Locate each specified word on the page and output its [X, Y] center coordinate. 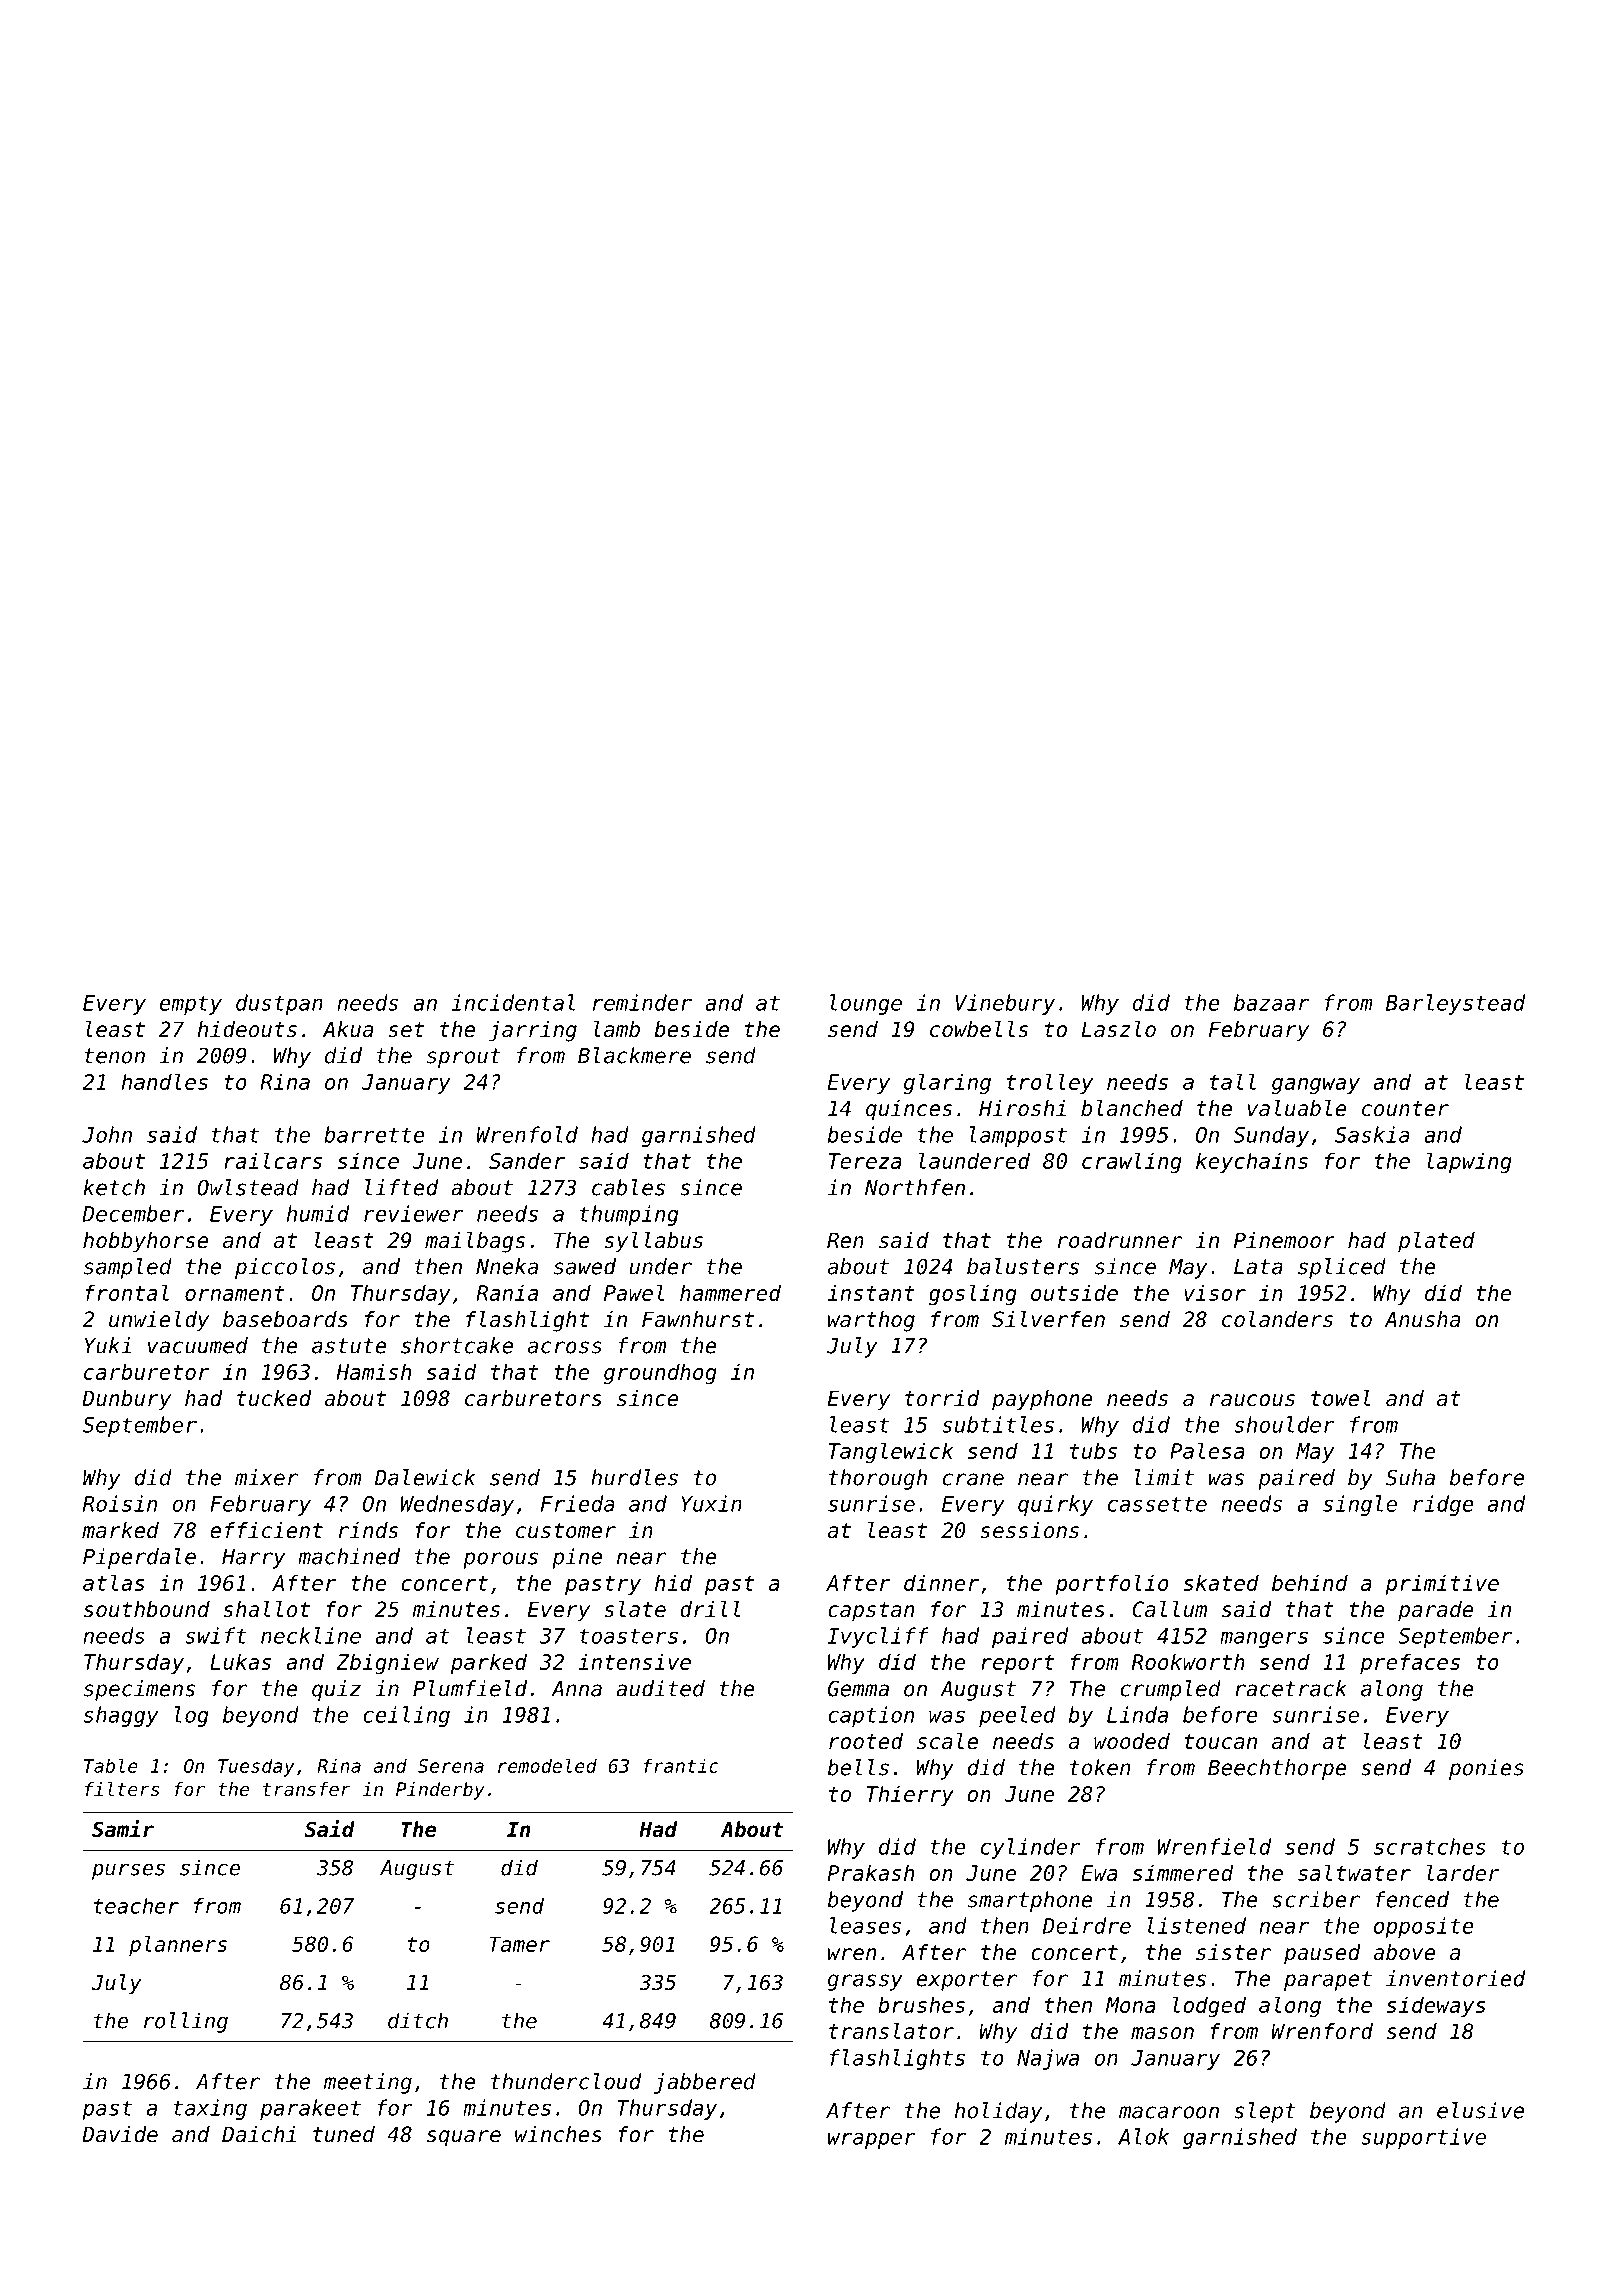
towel [1340, 1398]
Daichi [259, 2134]
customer [566, 1531]
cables [628, 1187]
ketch [114, 1187]
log [192, 1716]
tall [1233, 1081]
